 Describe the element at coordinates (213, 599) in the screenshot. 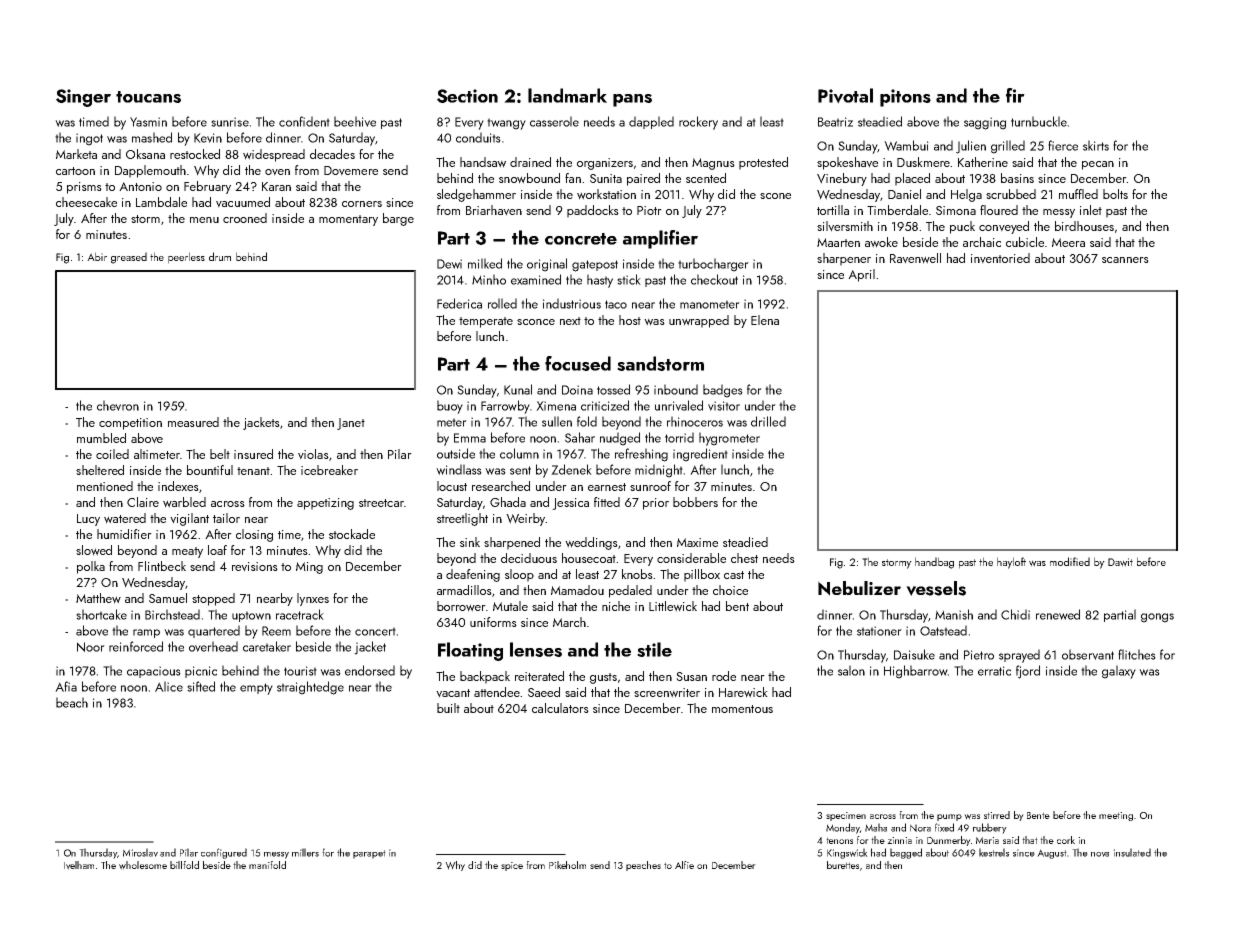

I see `stopped` at that location.
